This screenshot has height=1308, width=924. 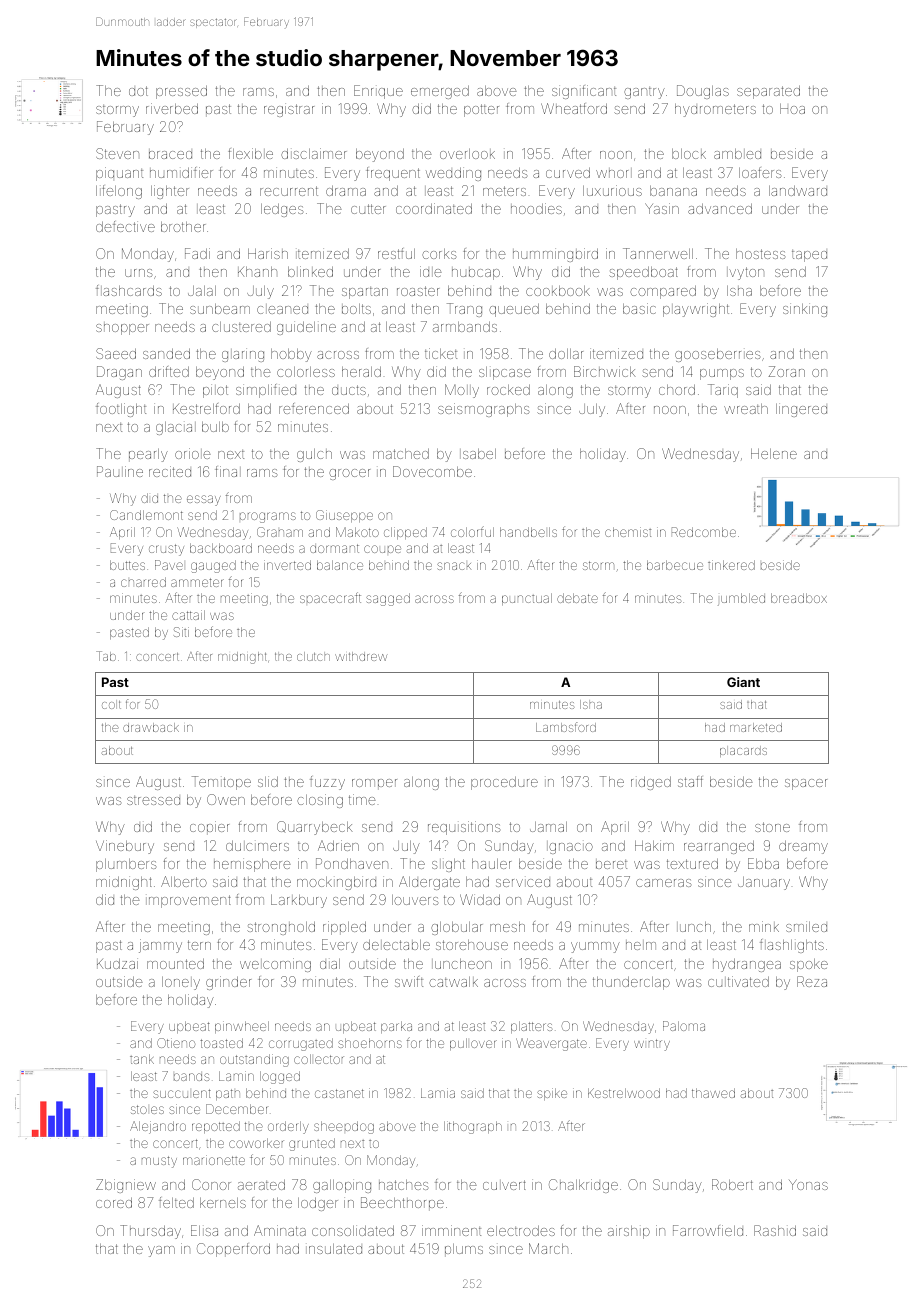 What do you see at coordinates (738, 981) in the screenshot?
I see `cultivated` at bounding box center [738, 981].
